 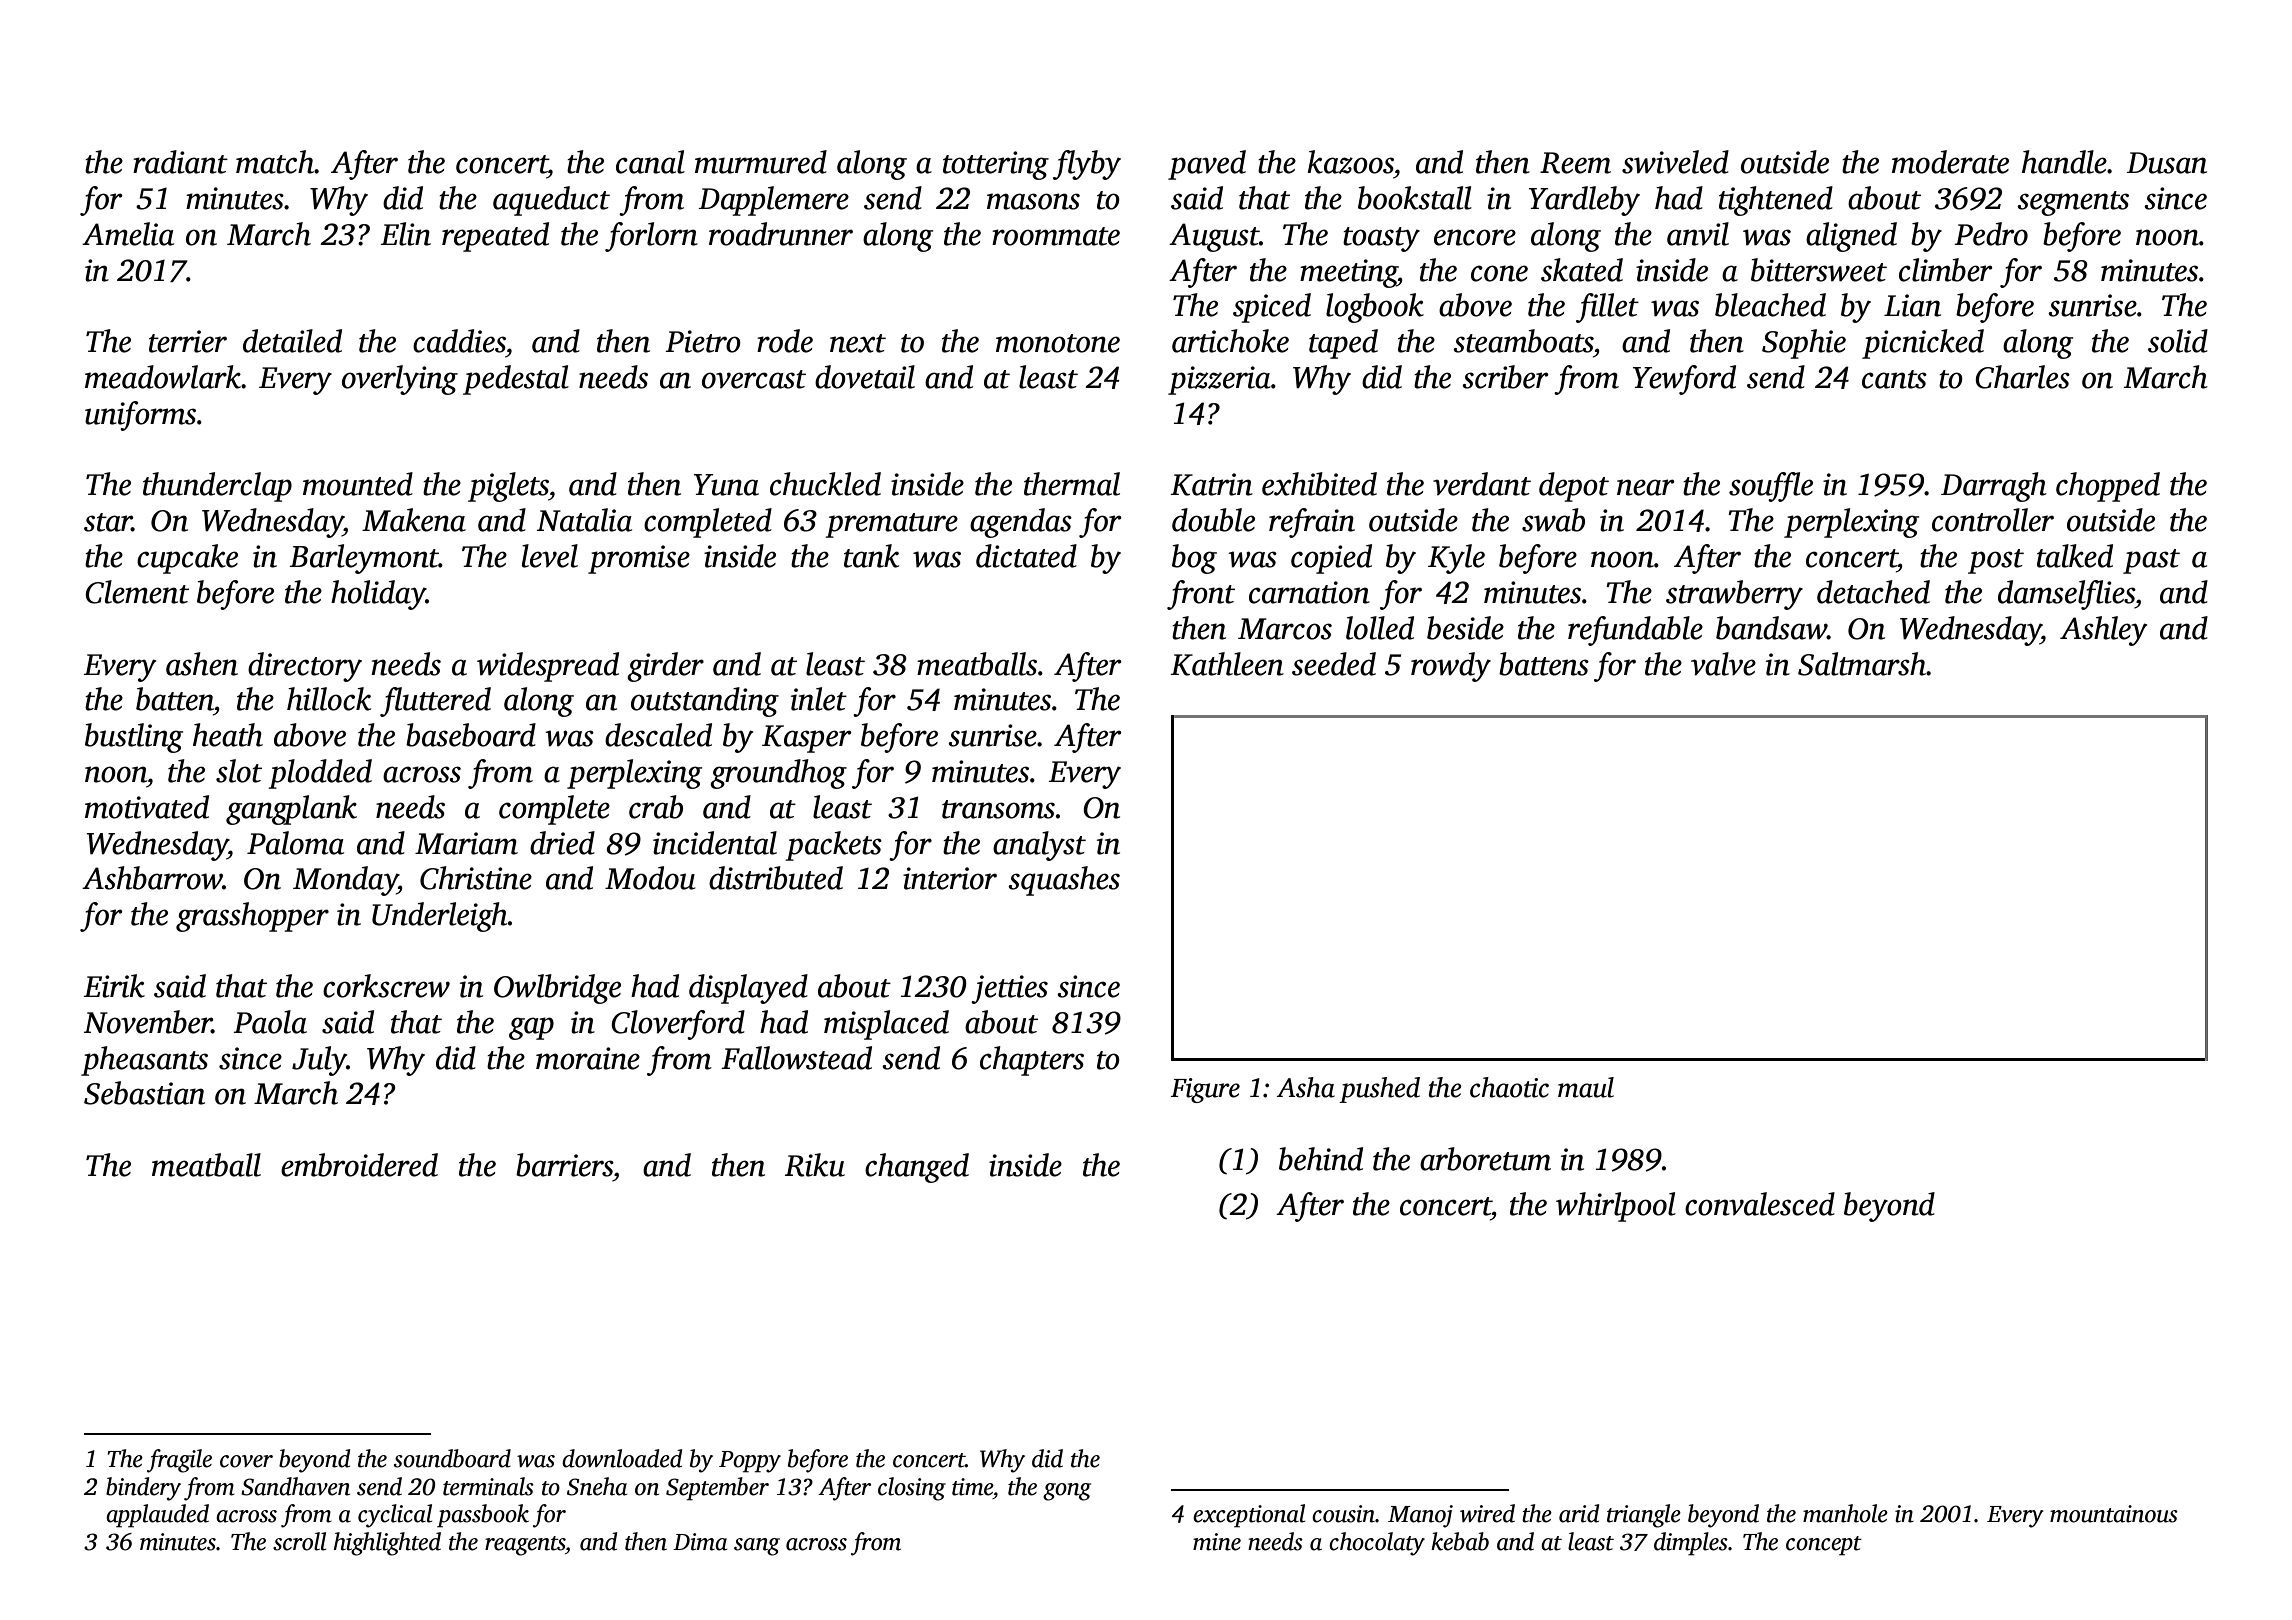 I want to click on radiant, so click(x=180, y=162).
